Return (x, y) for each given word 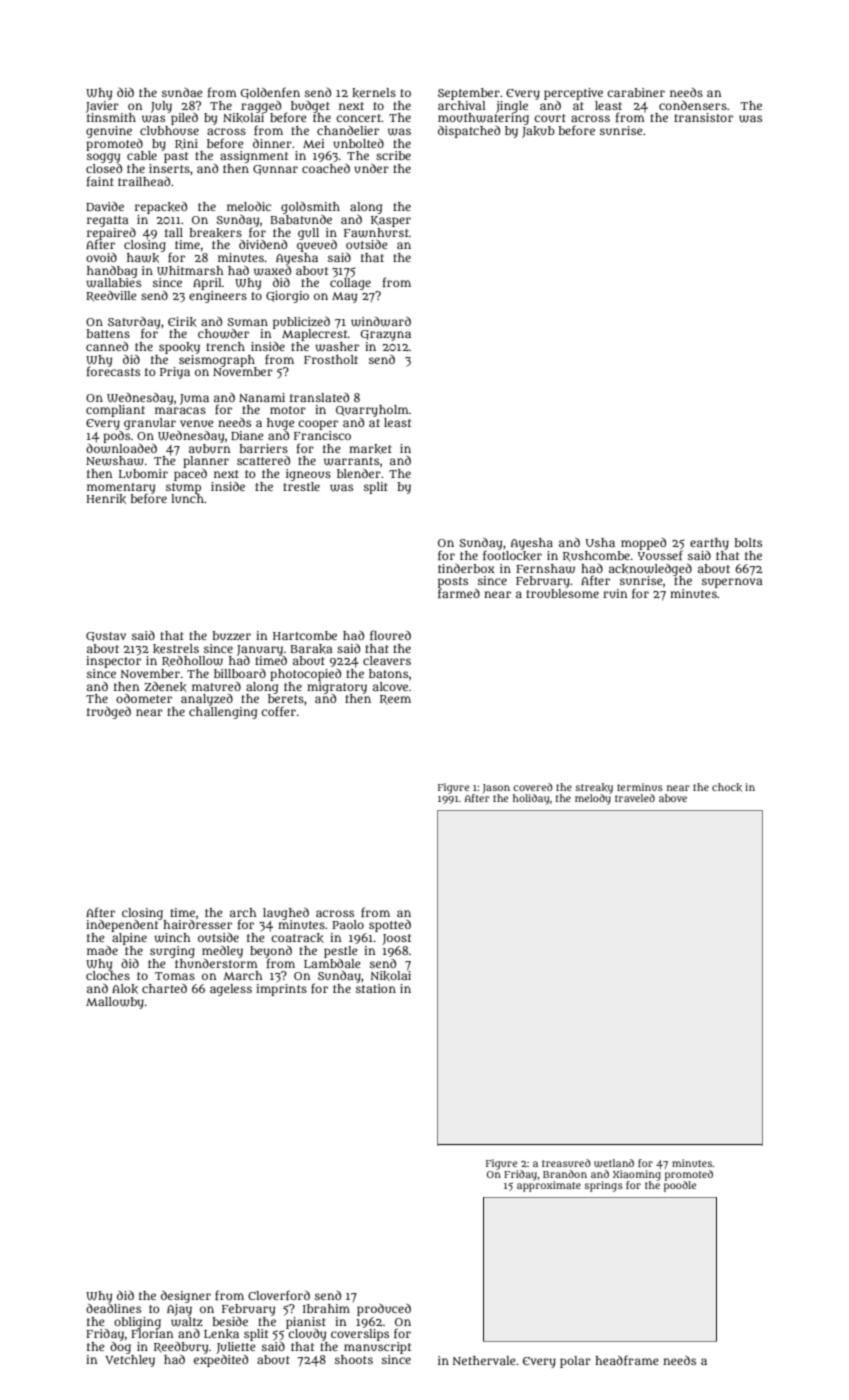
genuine (109, 132)
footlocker (512, 555)
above (673, 798)
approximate (549, 1186)
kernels (374, 93)
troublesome (562, 593)
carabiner (636, 92)
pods (116, 437)
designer (186, 1297)
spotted (390, 926)
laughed (286, 914)
